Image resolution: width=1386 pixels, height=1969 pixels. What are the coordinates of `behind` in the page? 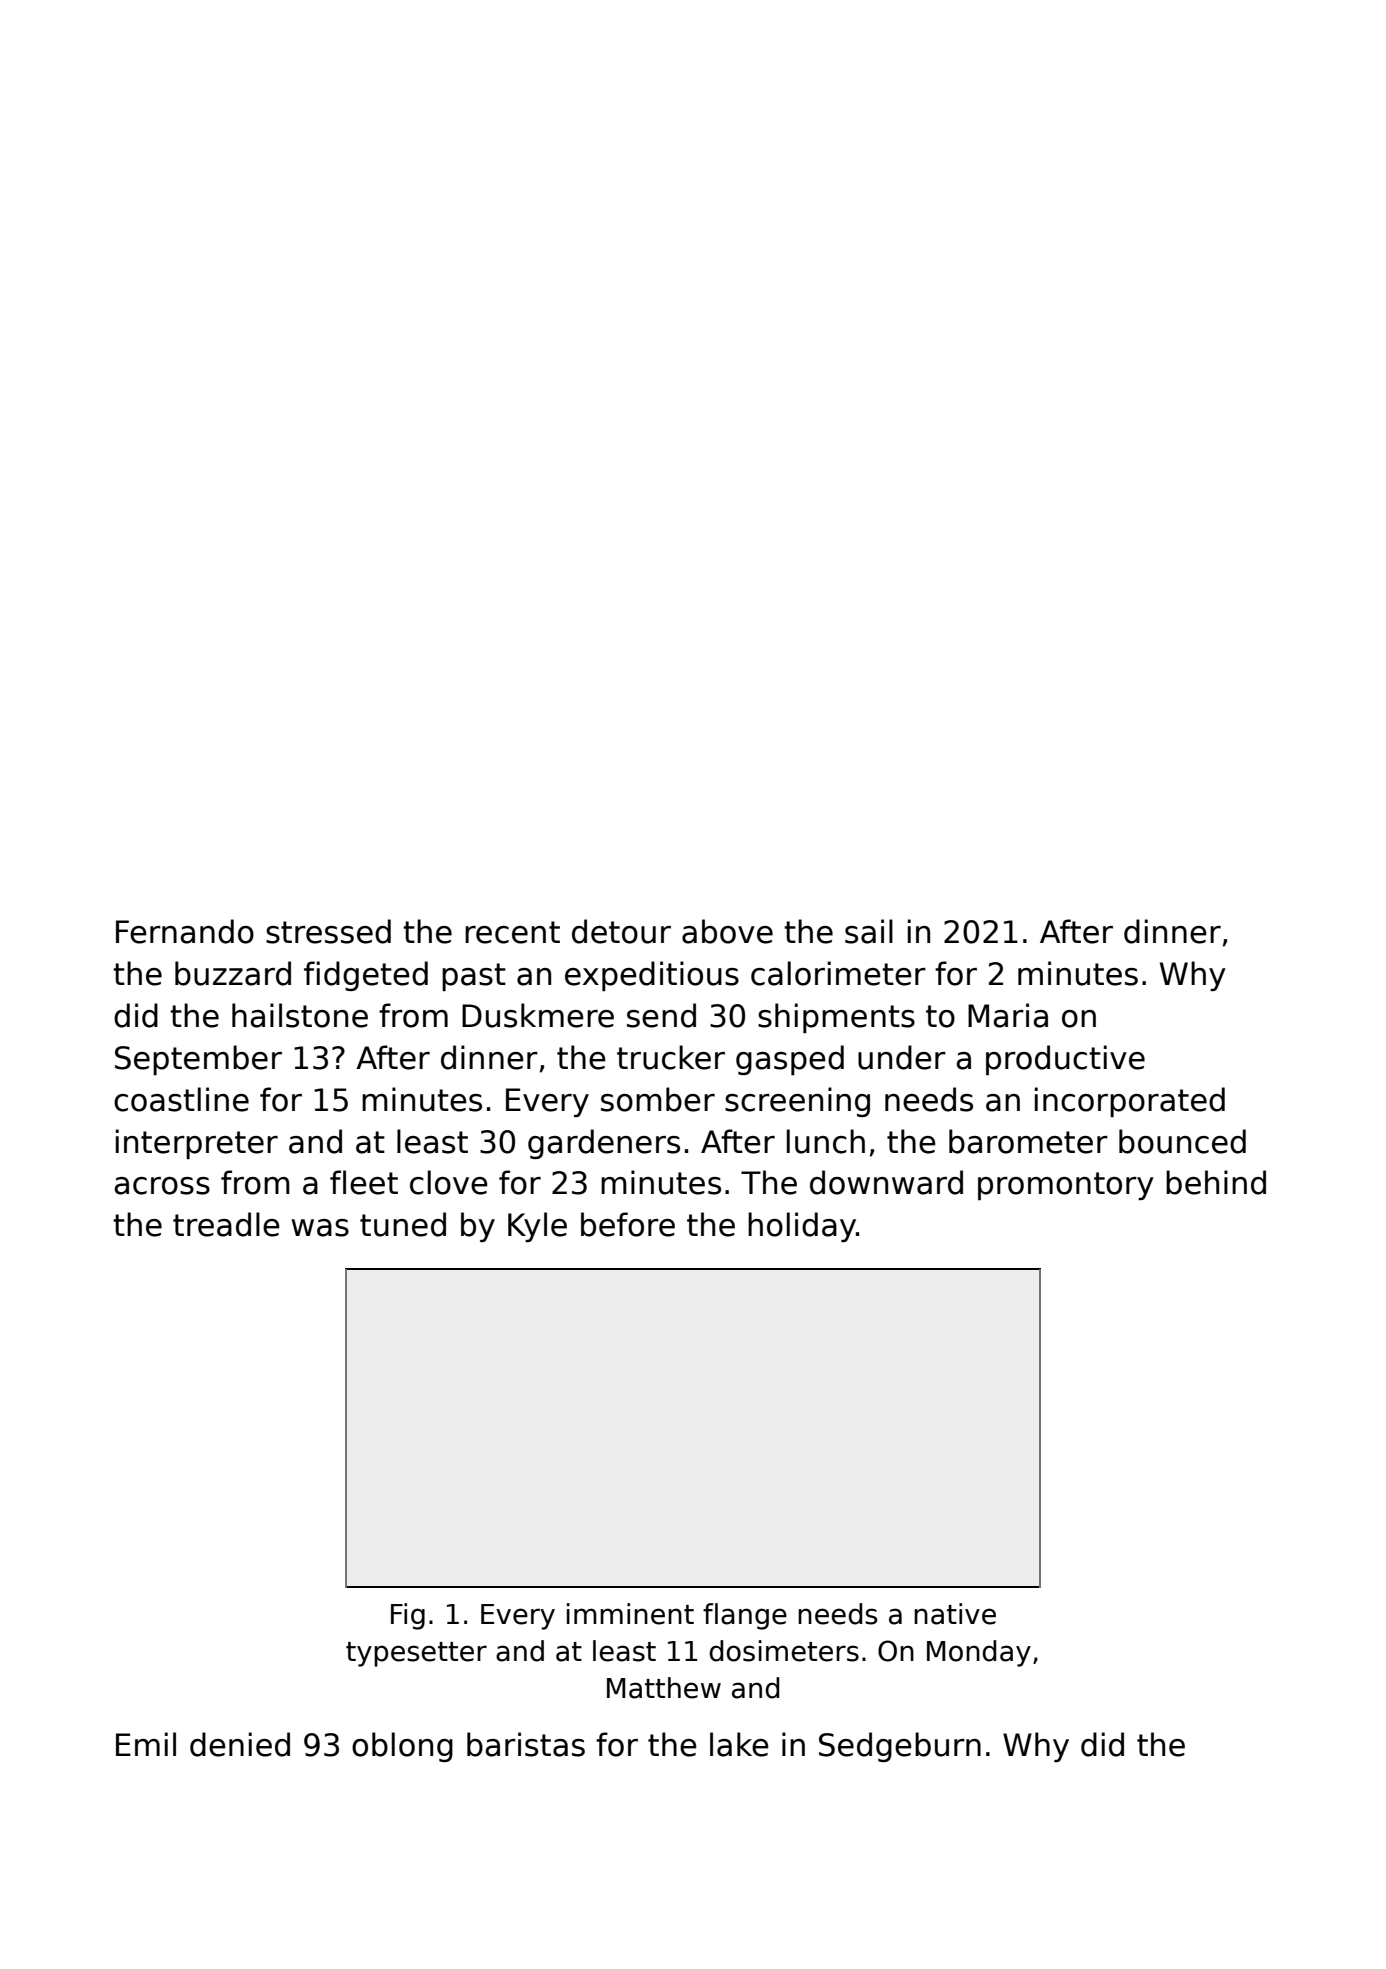 It's located at (1216, 1182).
